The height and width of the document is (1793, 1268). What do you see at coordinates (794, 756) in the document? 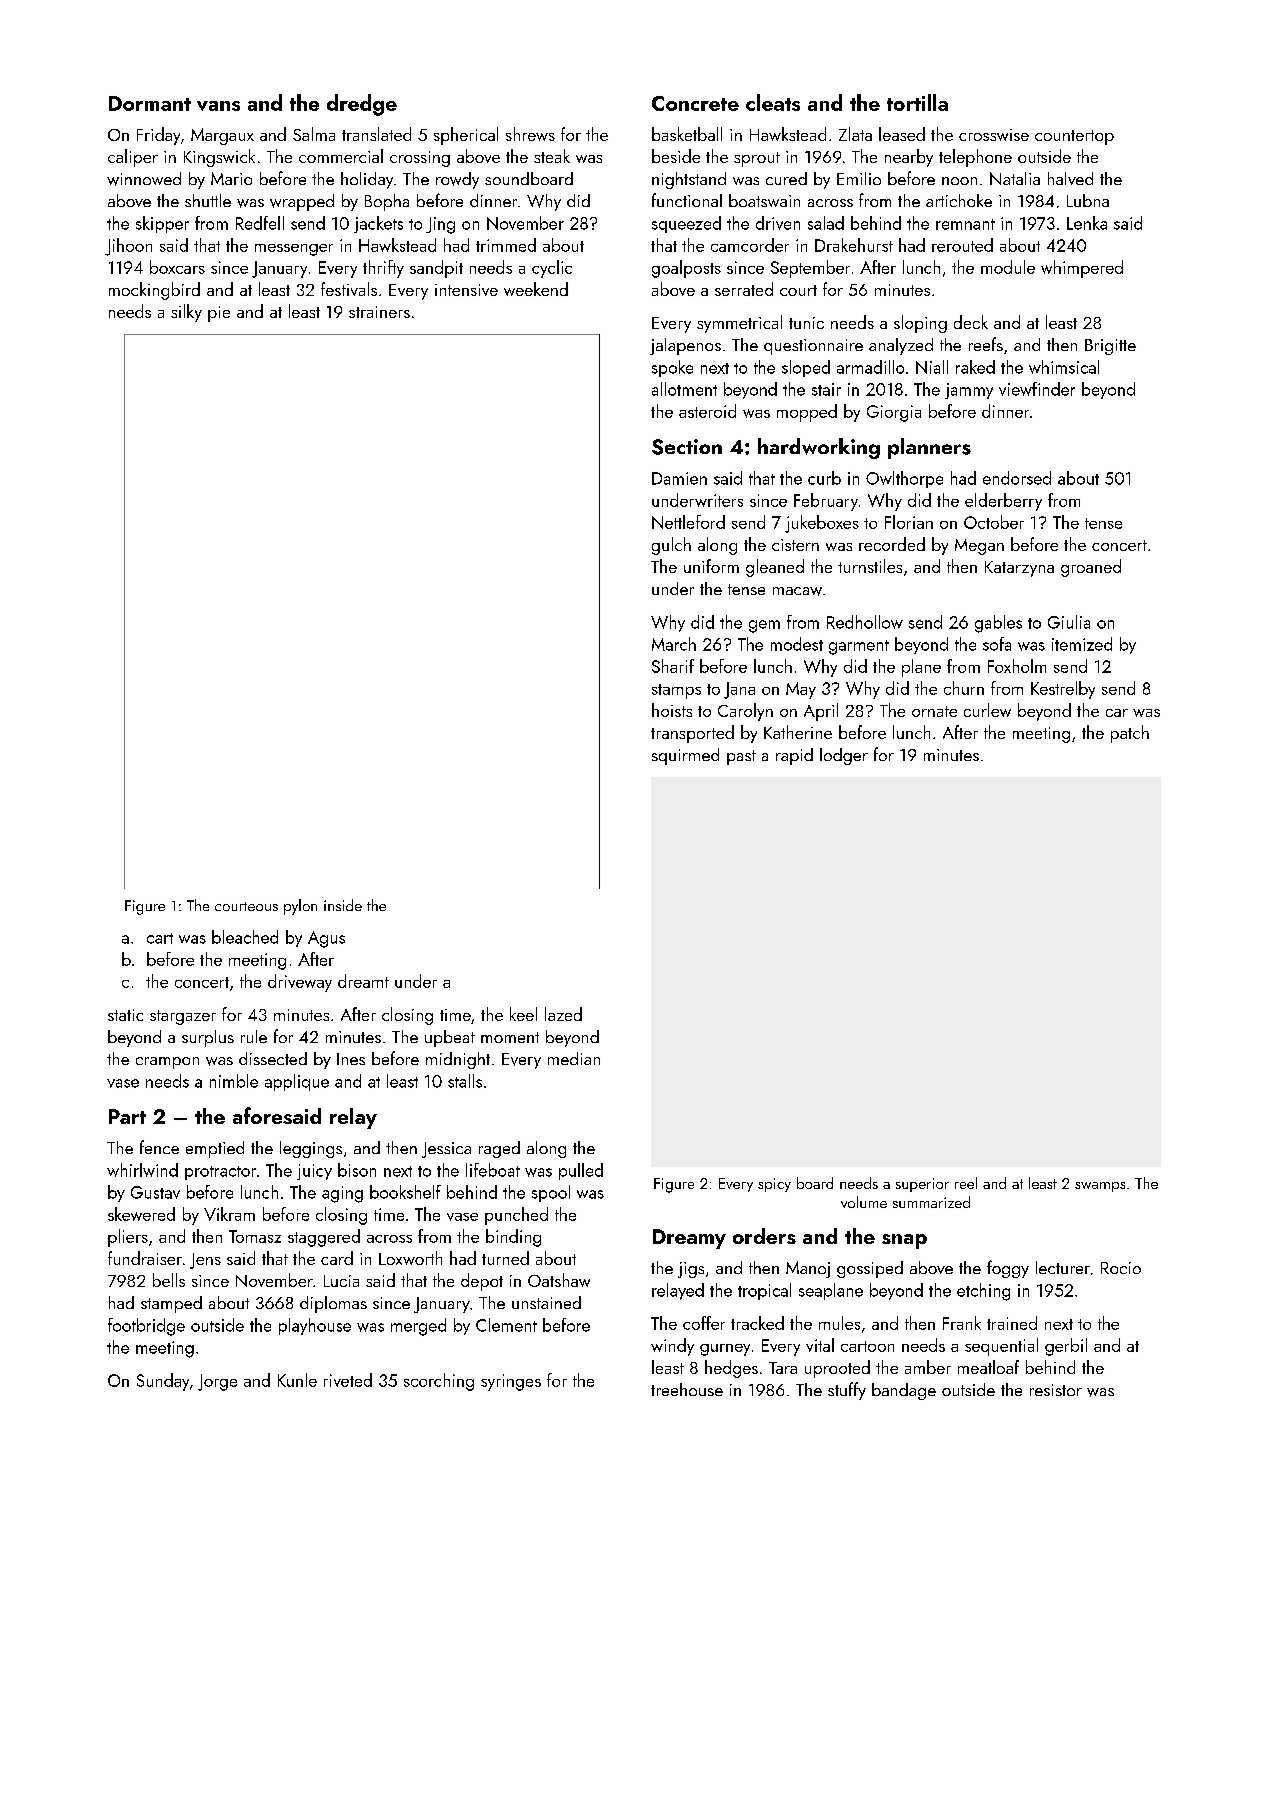
I see `rapid` at bounding box center [794, 756].
